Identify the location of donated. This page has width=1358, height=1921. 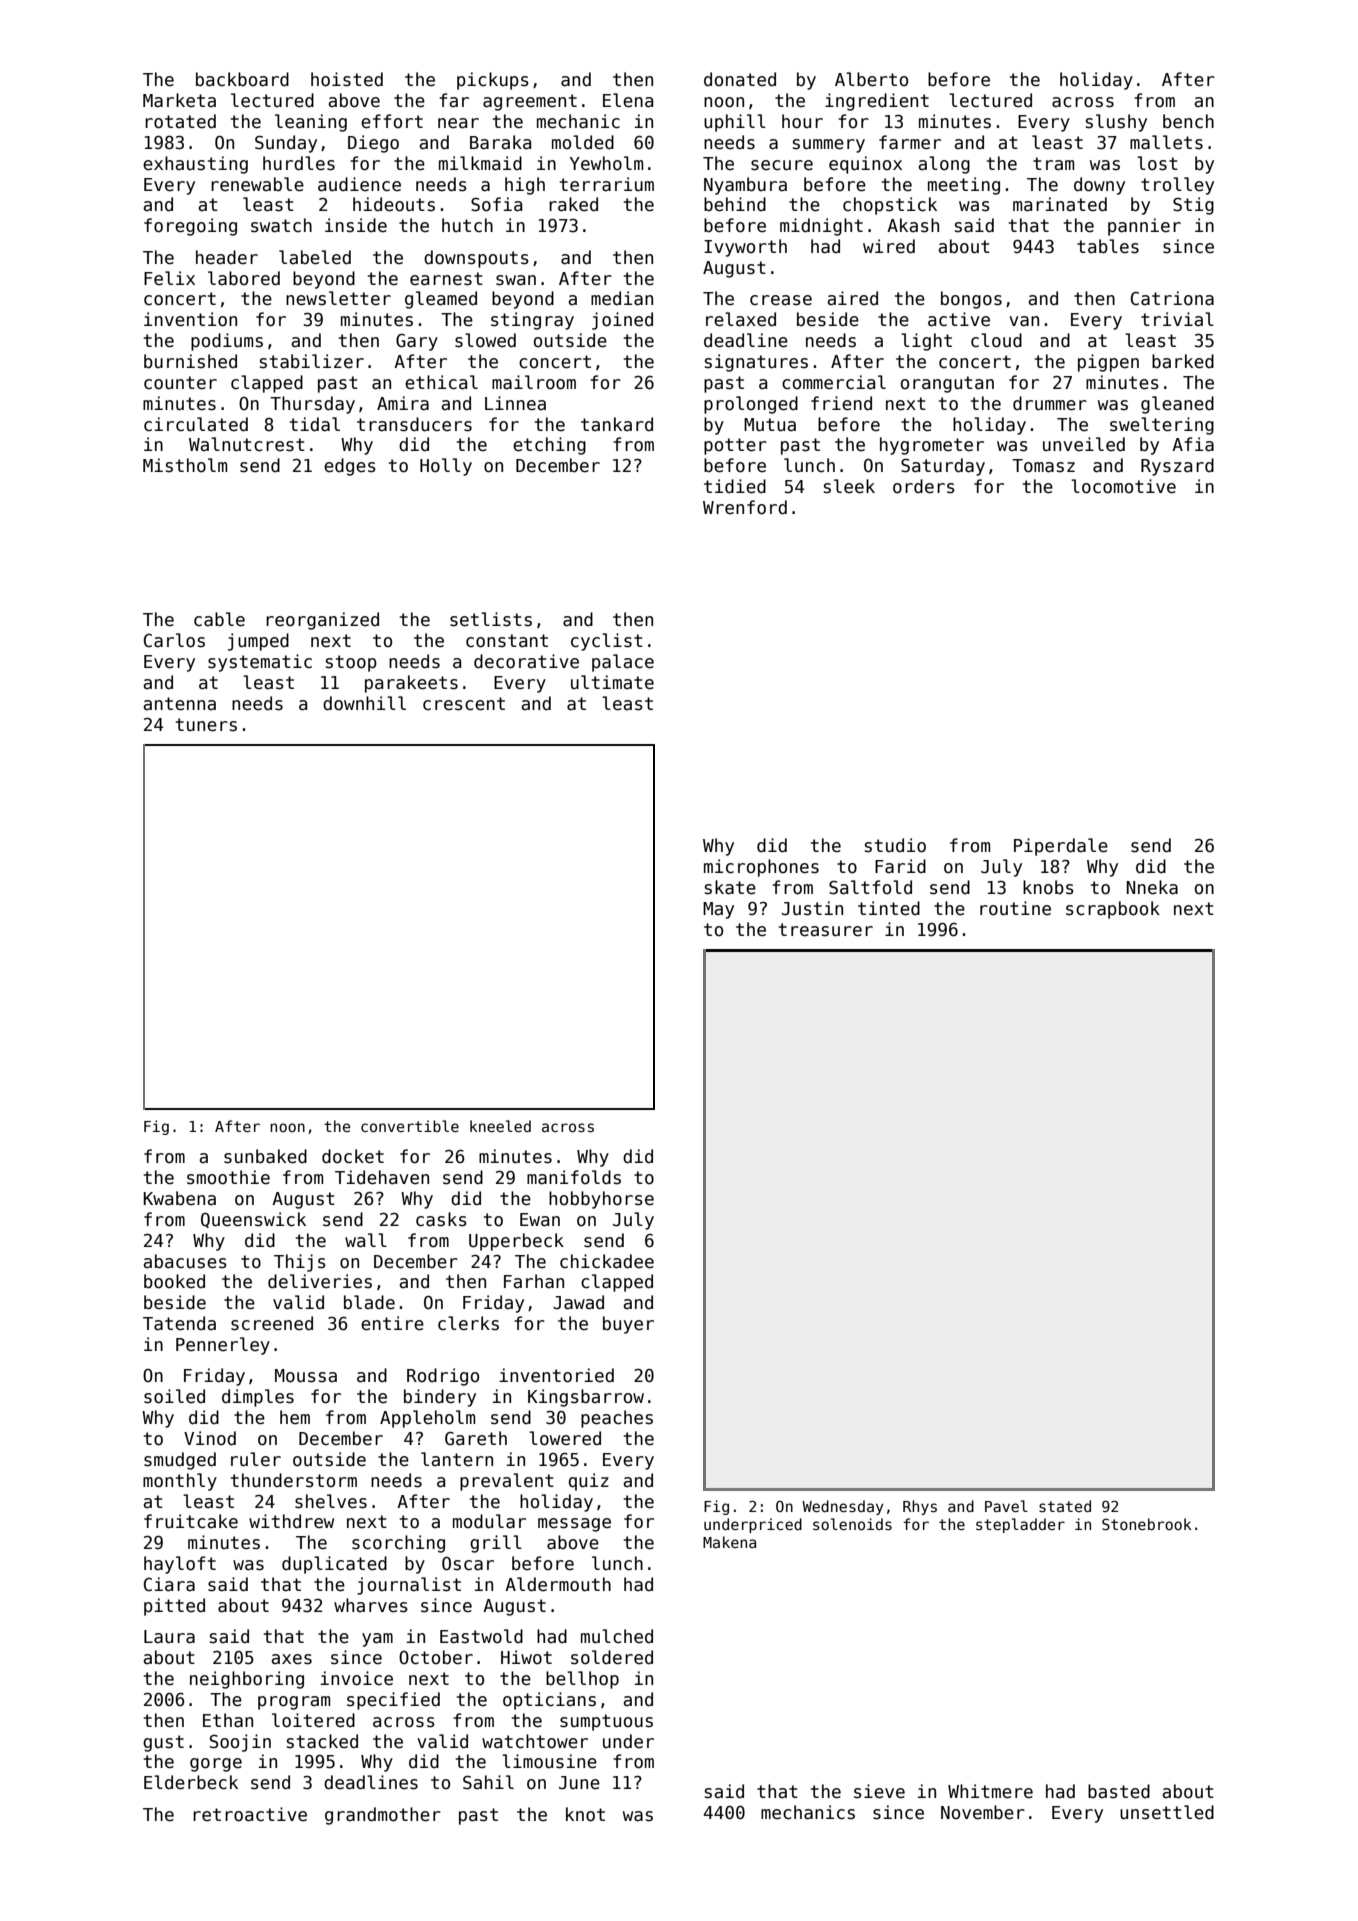
(740, 79).
